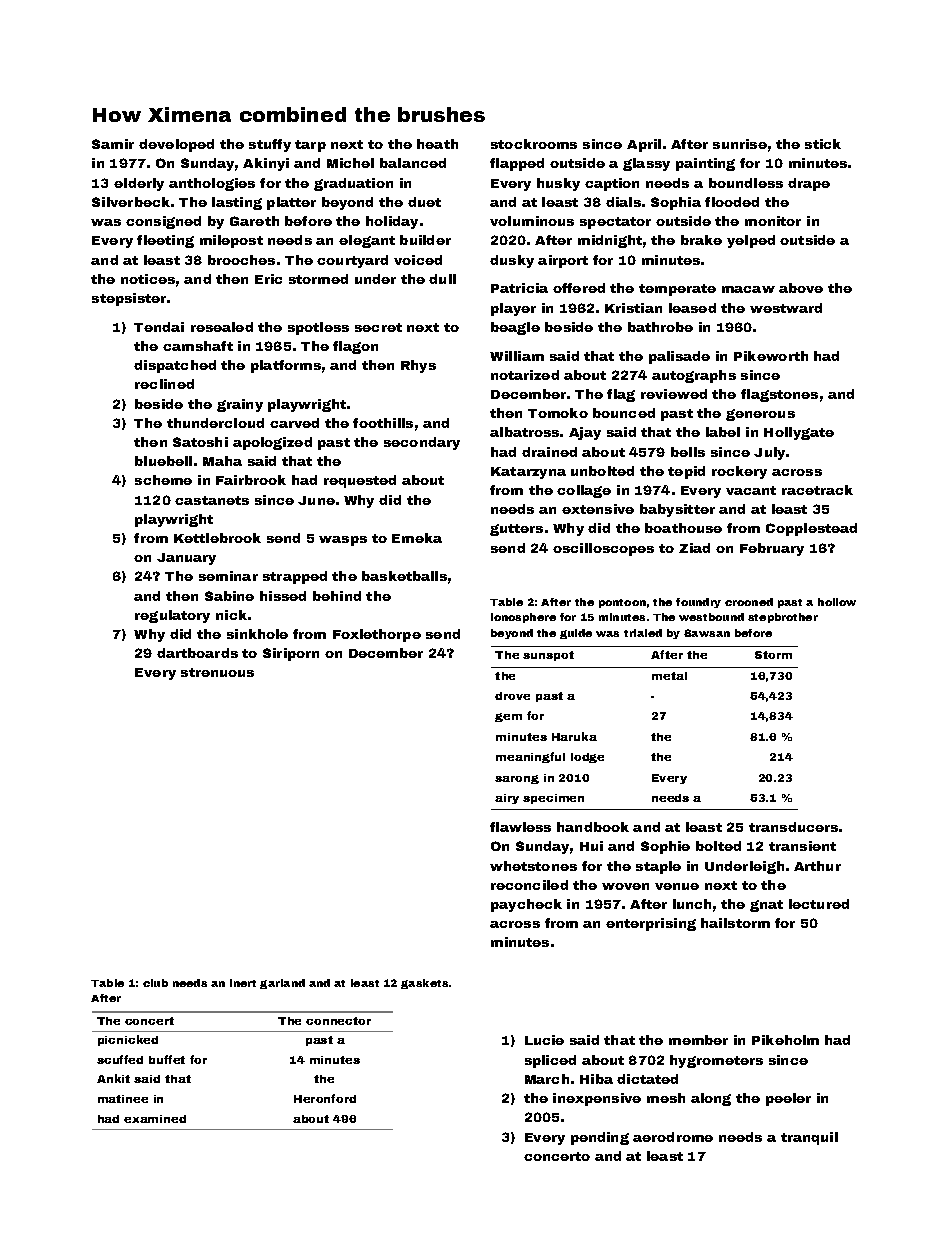  Describe the element at coordinates (217, 672) in the screenshot. I see `strenuous` at that location.
